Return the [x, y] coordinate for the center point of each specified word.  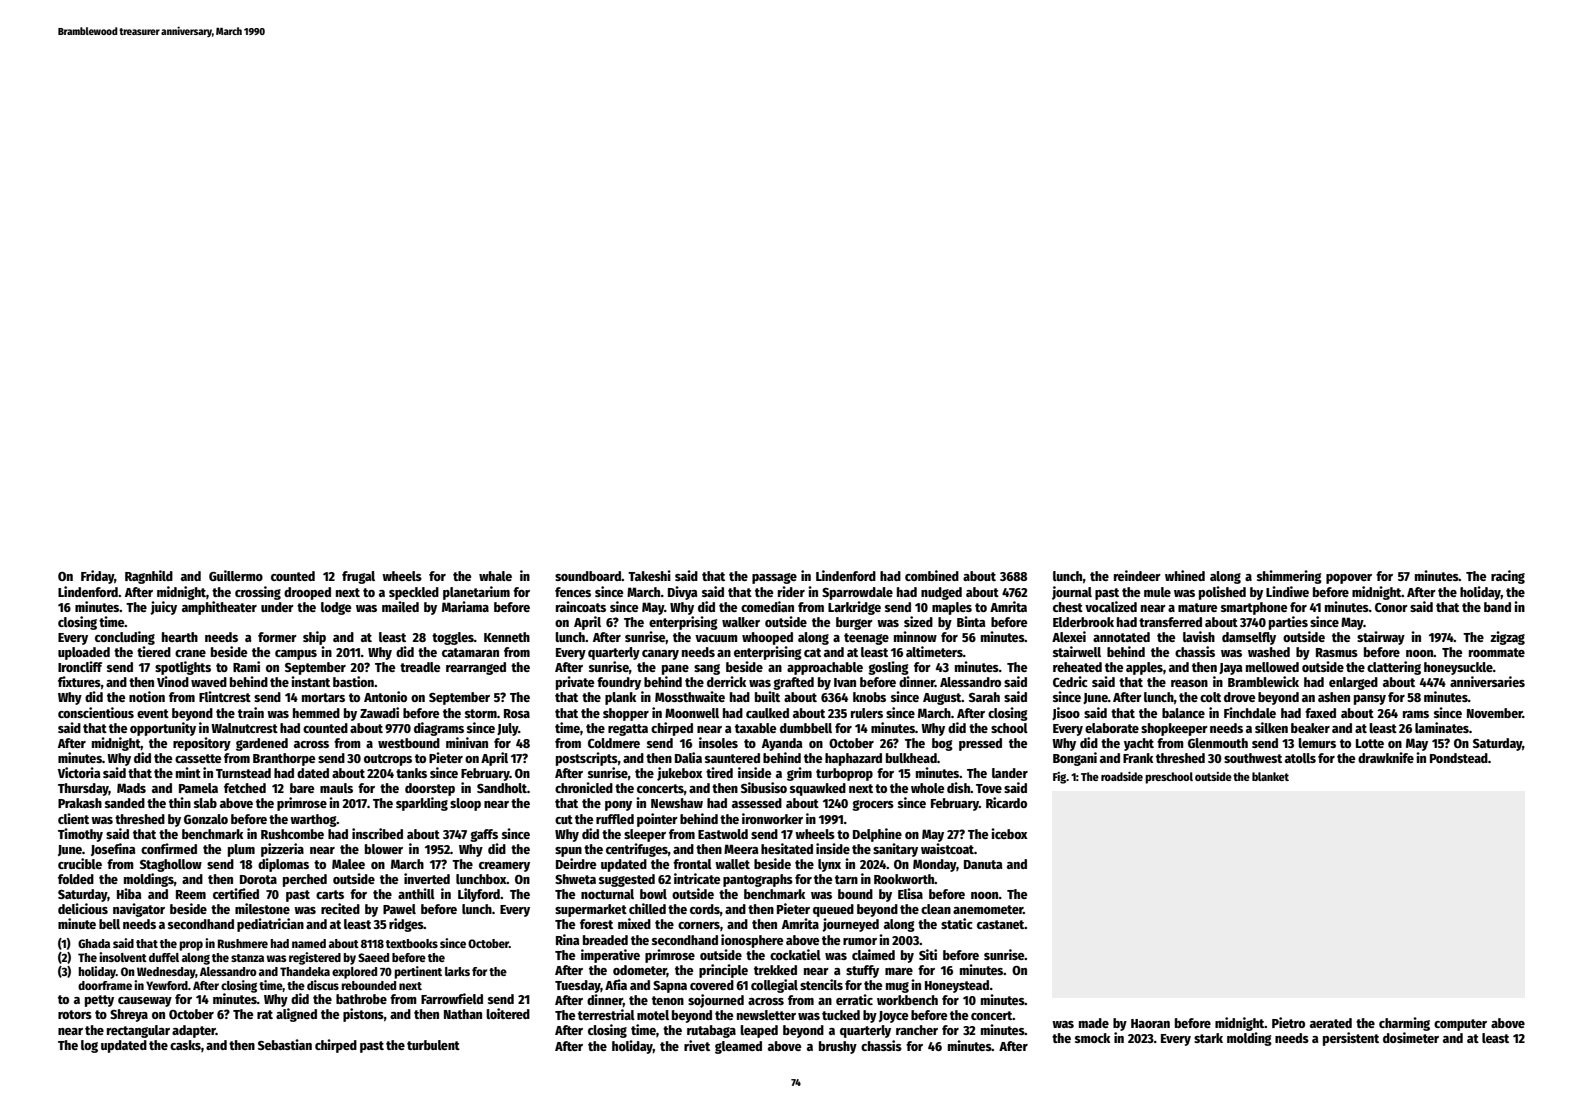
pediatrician [270, 925]
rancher [917, 1030]
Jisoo [1066, 713]
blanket [1270, 776]
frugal [358, 577]
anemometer [988, 909]
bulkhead [911, 758]
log [89, 1046]
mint [188, 772]
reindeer [1137, 575]
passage [774, 578]
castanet [1001, 924]
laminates [1442, 727]
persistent [1351, 1039]
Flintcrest [225, 696]
